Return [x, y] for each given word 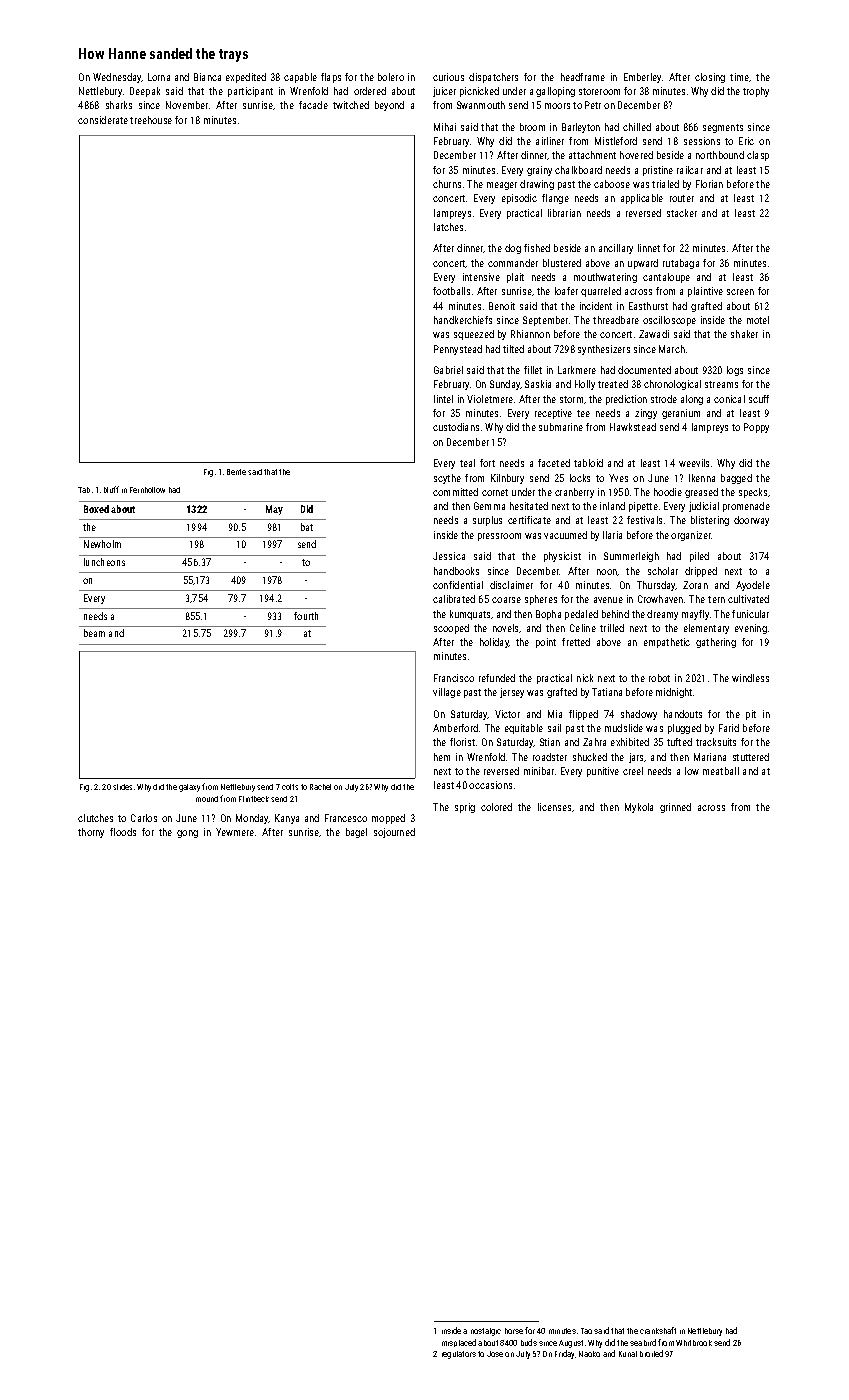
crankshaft [658, 1330]
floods [123, 832]
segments [723, 128]
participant [250, 92]
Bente [236, 472]
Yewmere [235, 832]
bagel [356, 833]
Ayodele [753, 586]
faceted [554, 463]
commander [513, 263]
